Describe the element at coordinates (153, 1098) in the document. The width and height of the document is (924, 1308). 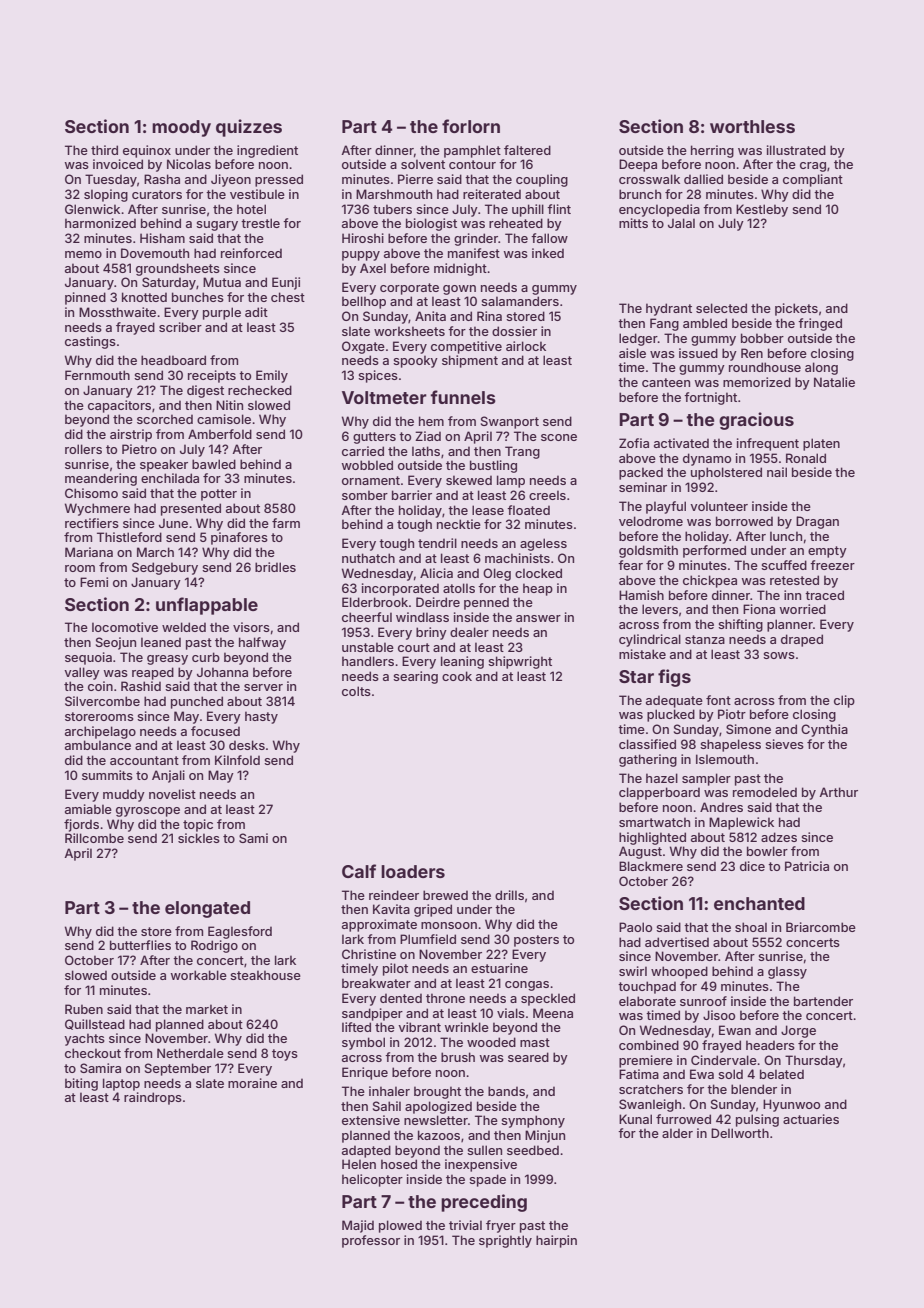
I see `raindrops` at that location.
